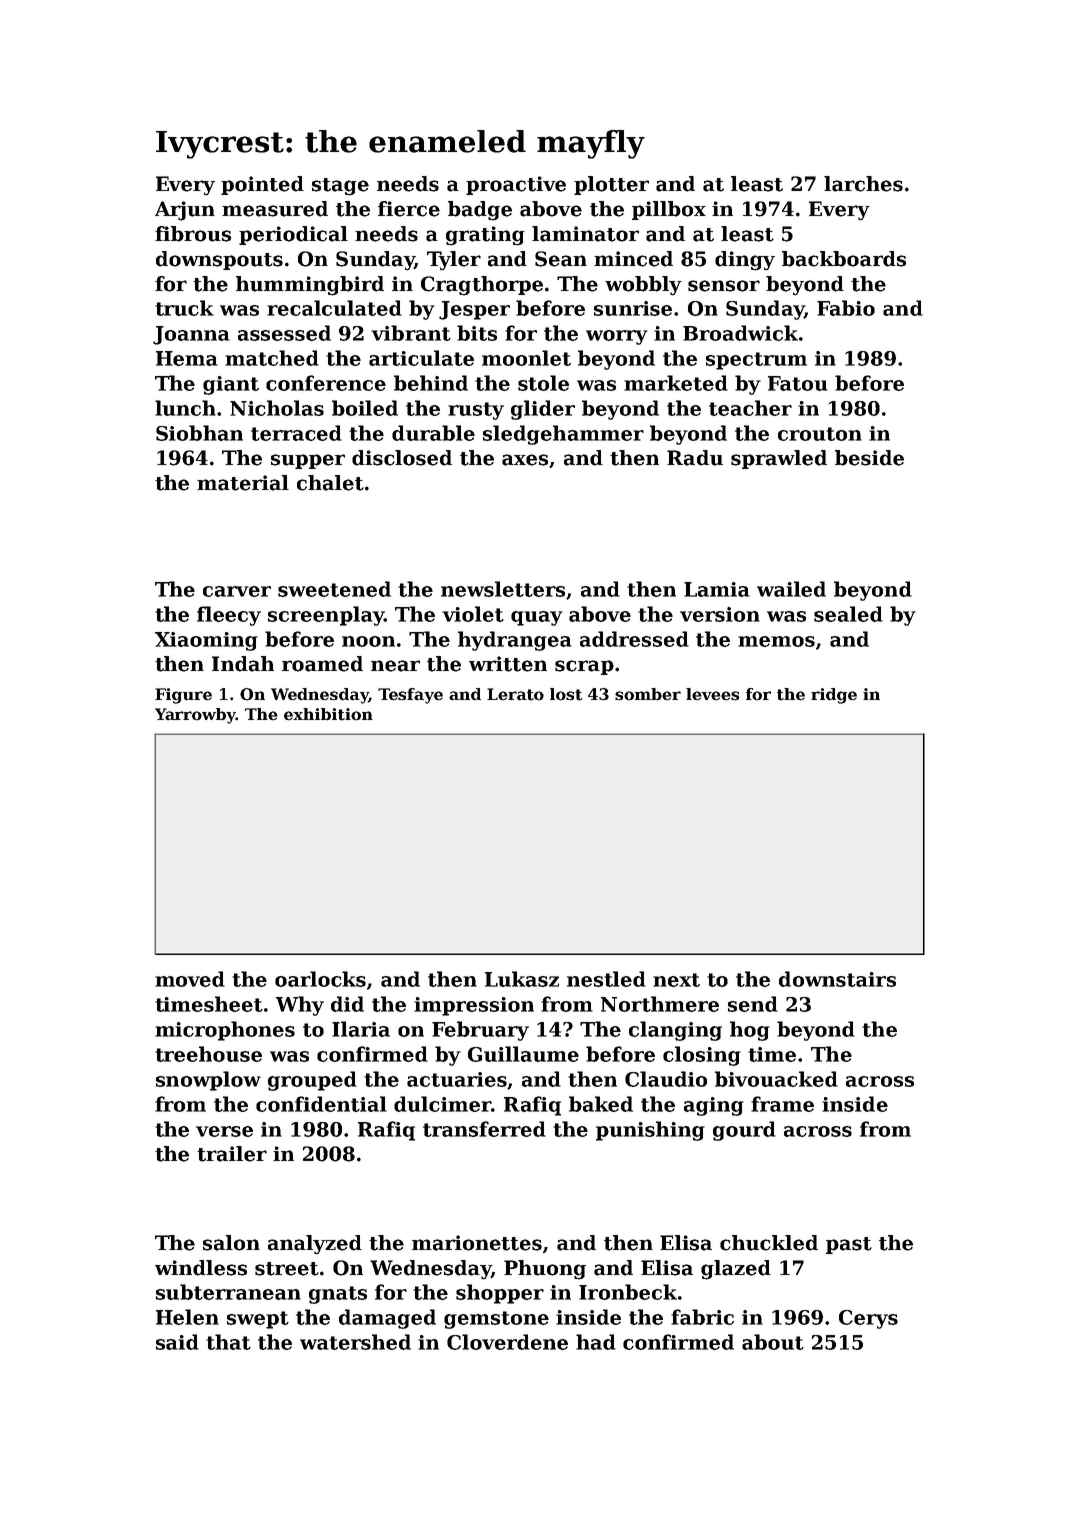  Describe the element at coordinates (442, 1104) in the screenshot. I see `dulcimer` at that location.
